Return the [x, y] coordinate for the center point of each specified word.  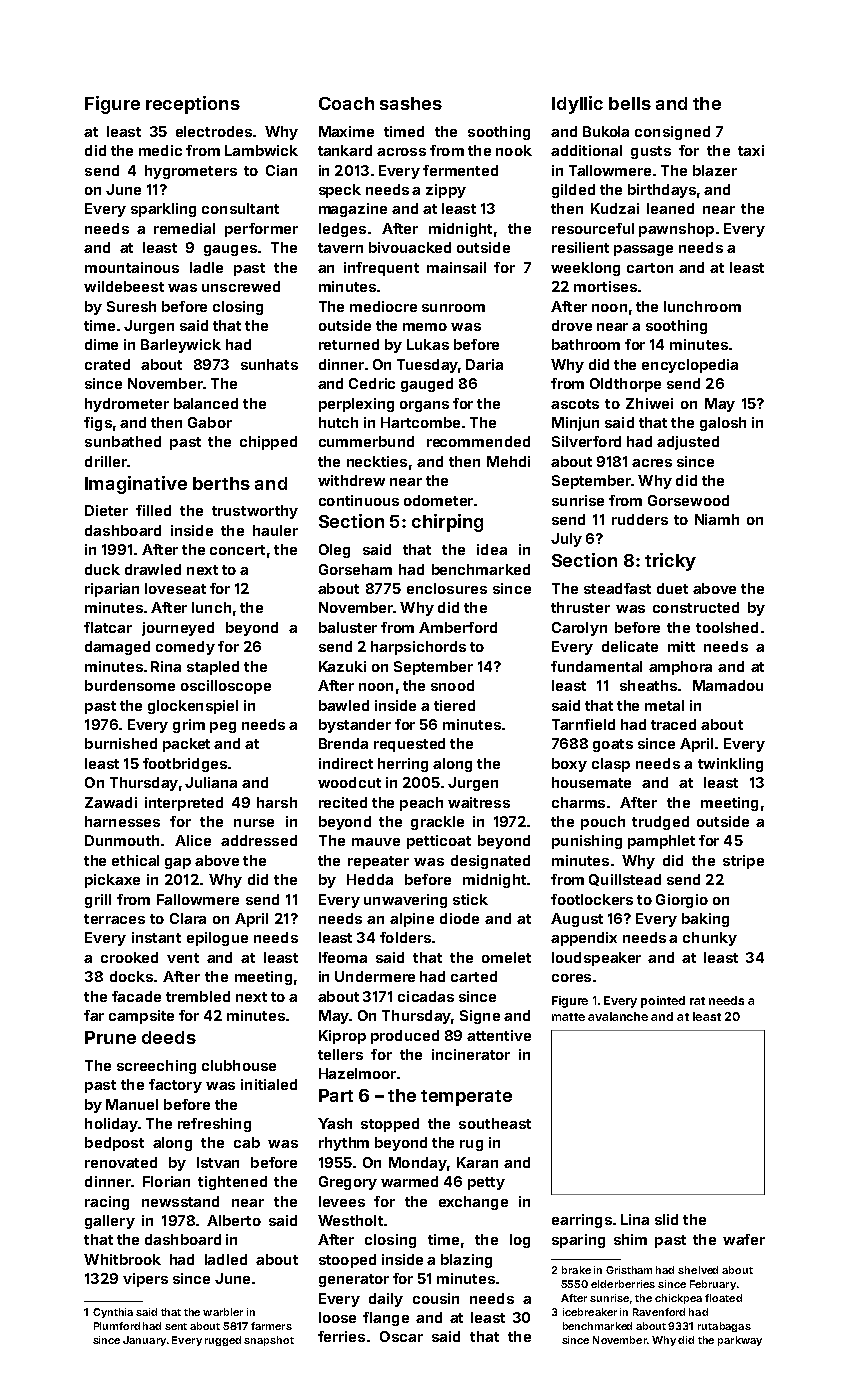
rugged [223, 1341]
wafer [744, 1239]
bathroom [586, 344]
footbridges [185, 765]
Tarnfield [583, 724]
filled [153, 510]
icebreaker [590, 1312]
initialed [269, 1084]
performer [261, 230]
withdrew [351, 480]
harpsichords [418, 648]
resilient [580, 247]
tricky [670, 562]
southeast [495, 1123]
